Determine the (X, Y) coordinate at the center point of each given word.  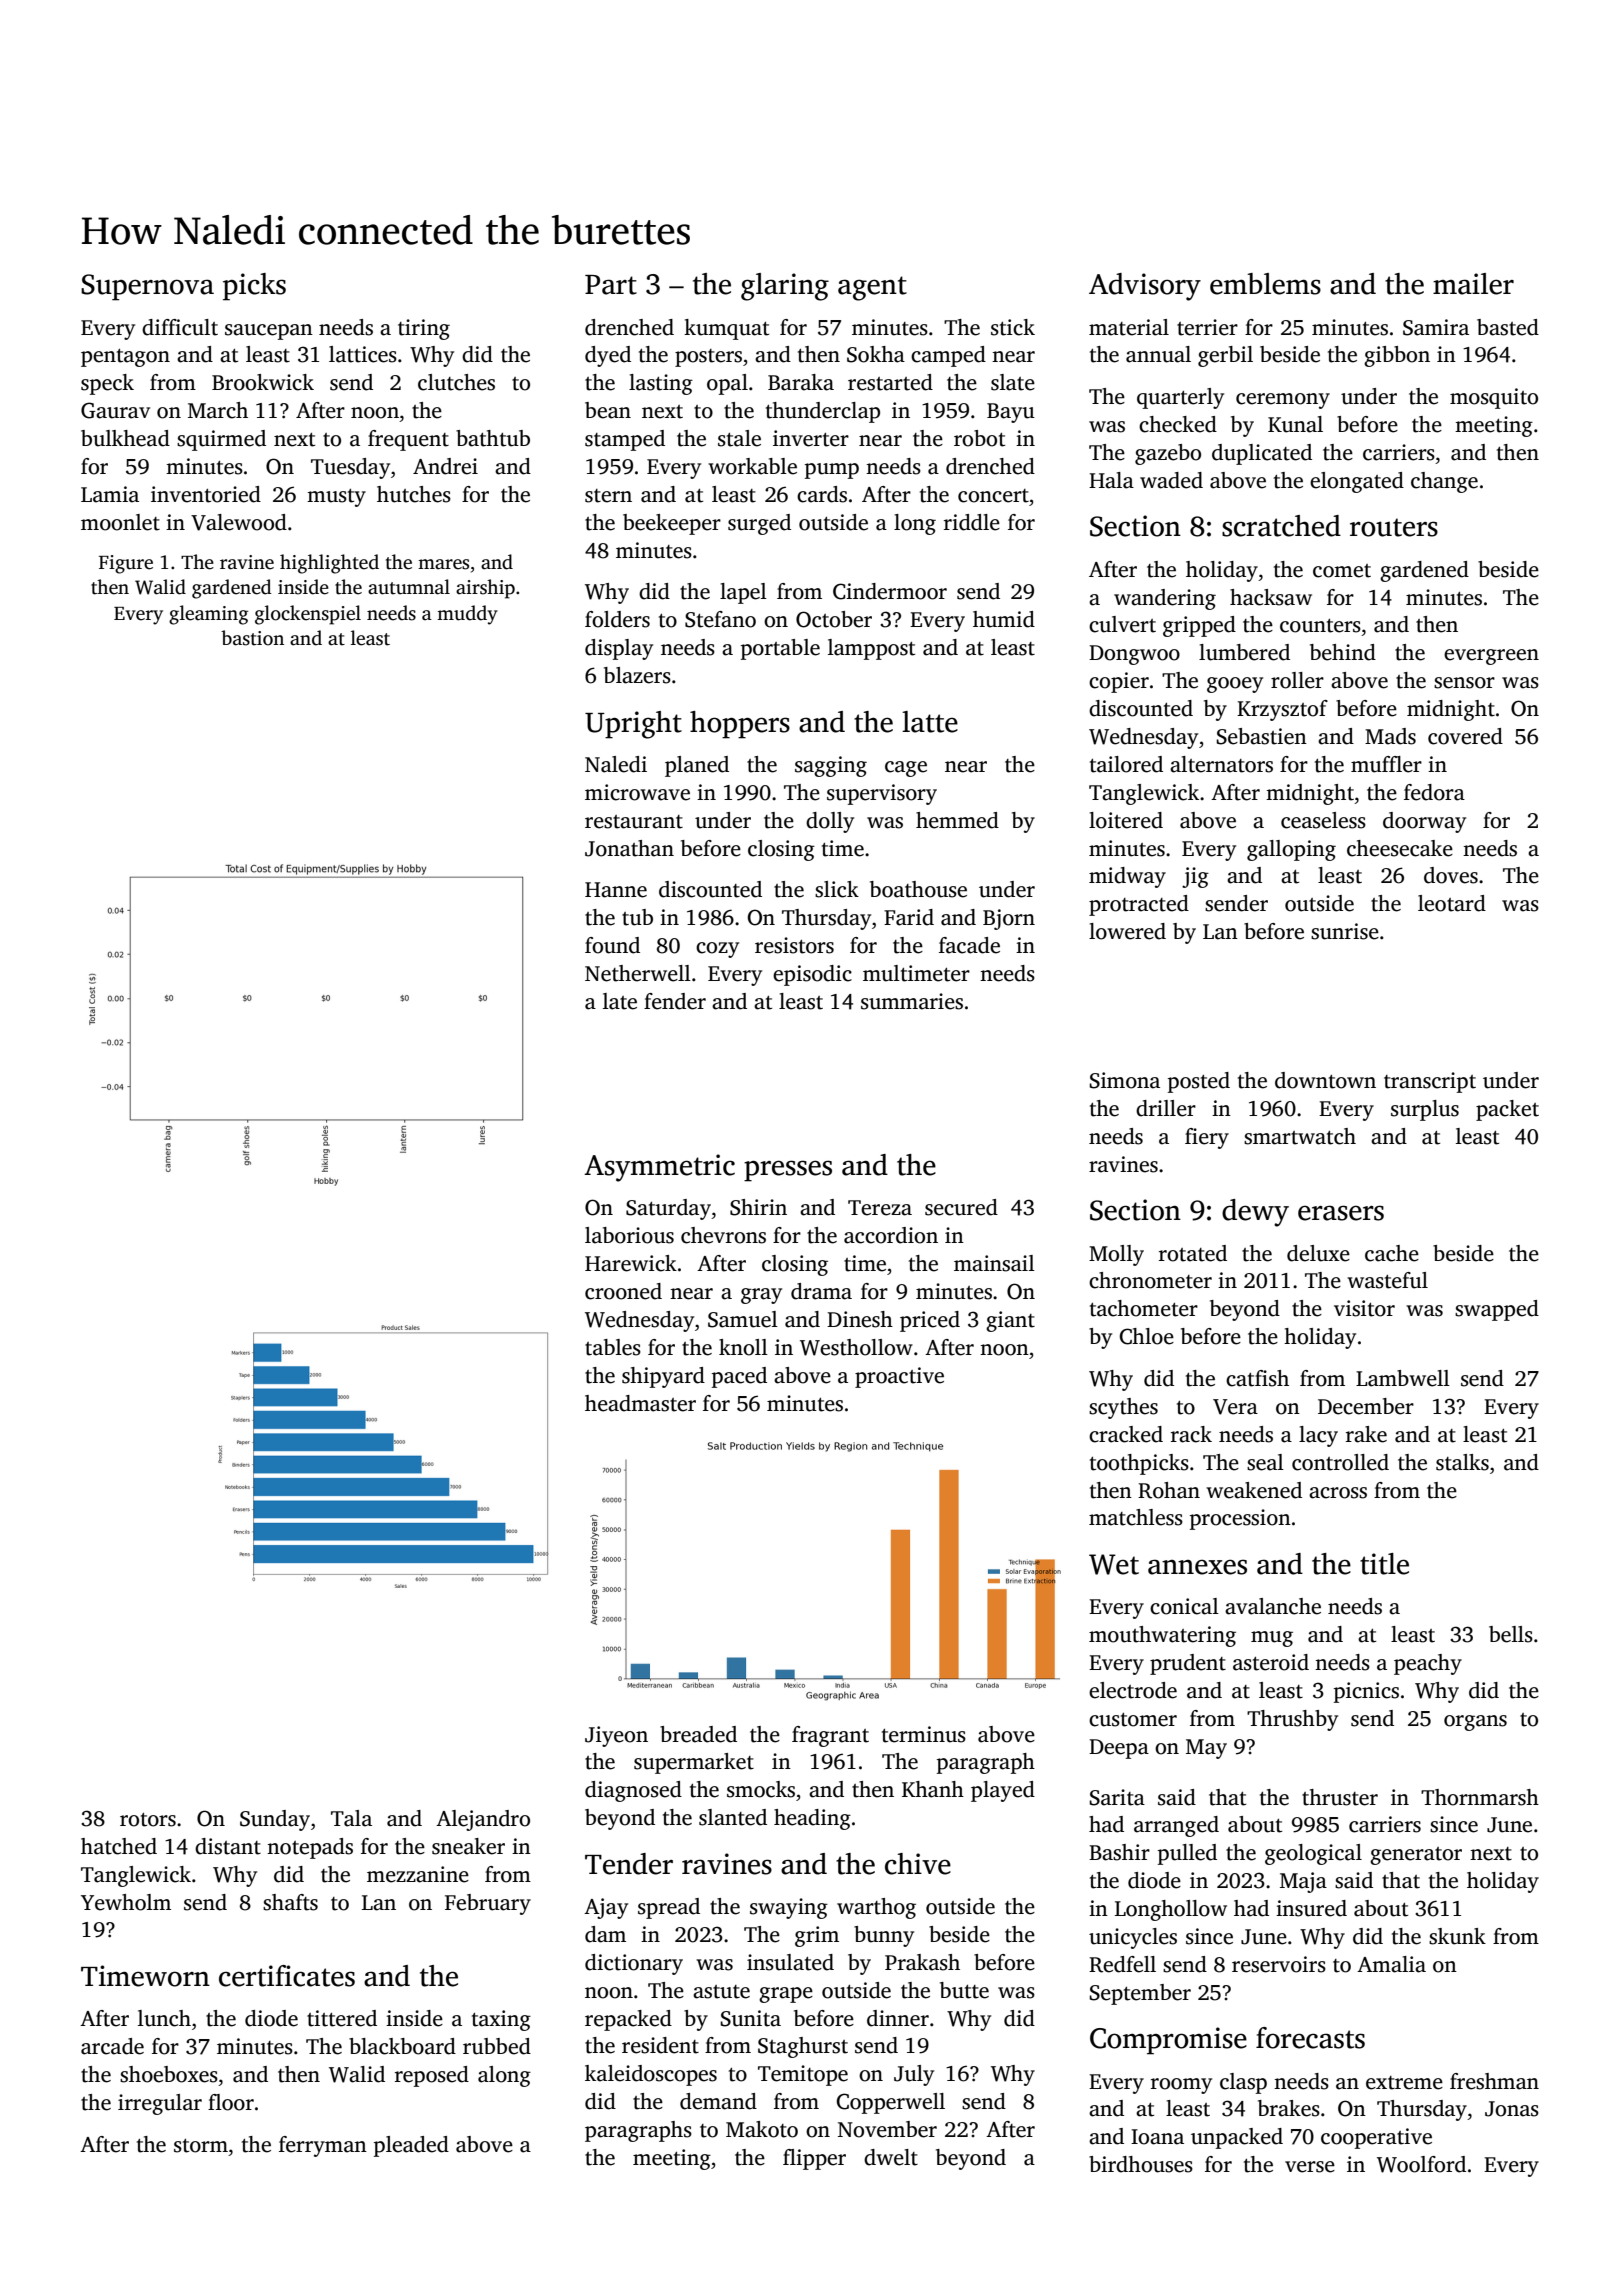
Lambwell (1403, 1378)
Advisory (1145, 287)
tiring (424, 329)
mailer (1473, 284)
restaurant (634, 822)
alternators (1221, 764)
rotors (148, 1820)
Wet (1114, 1564)
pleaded (411, 2146)
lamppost (871, 649)
